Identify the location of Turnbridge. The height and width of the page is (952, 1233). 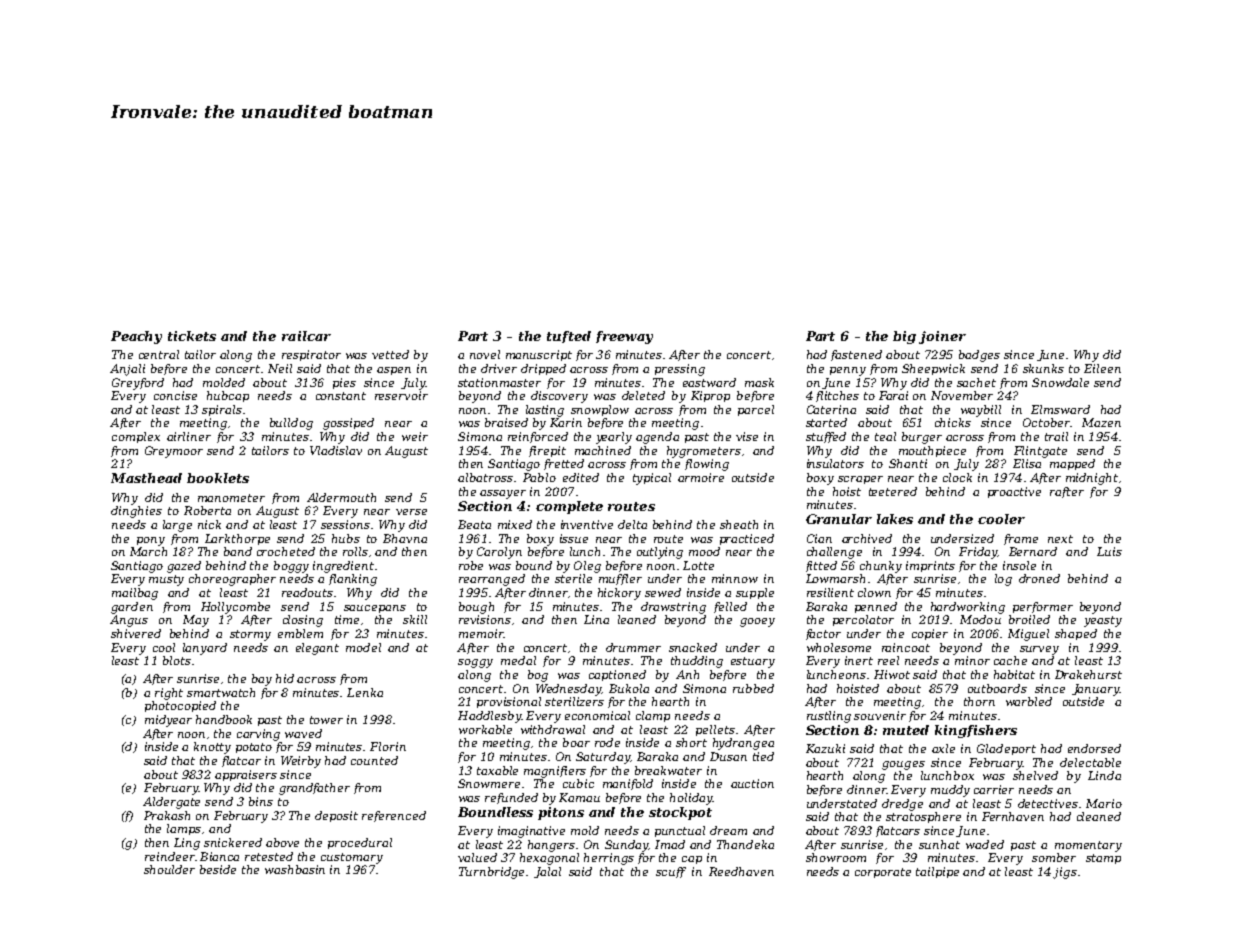
(491, 873).
